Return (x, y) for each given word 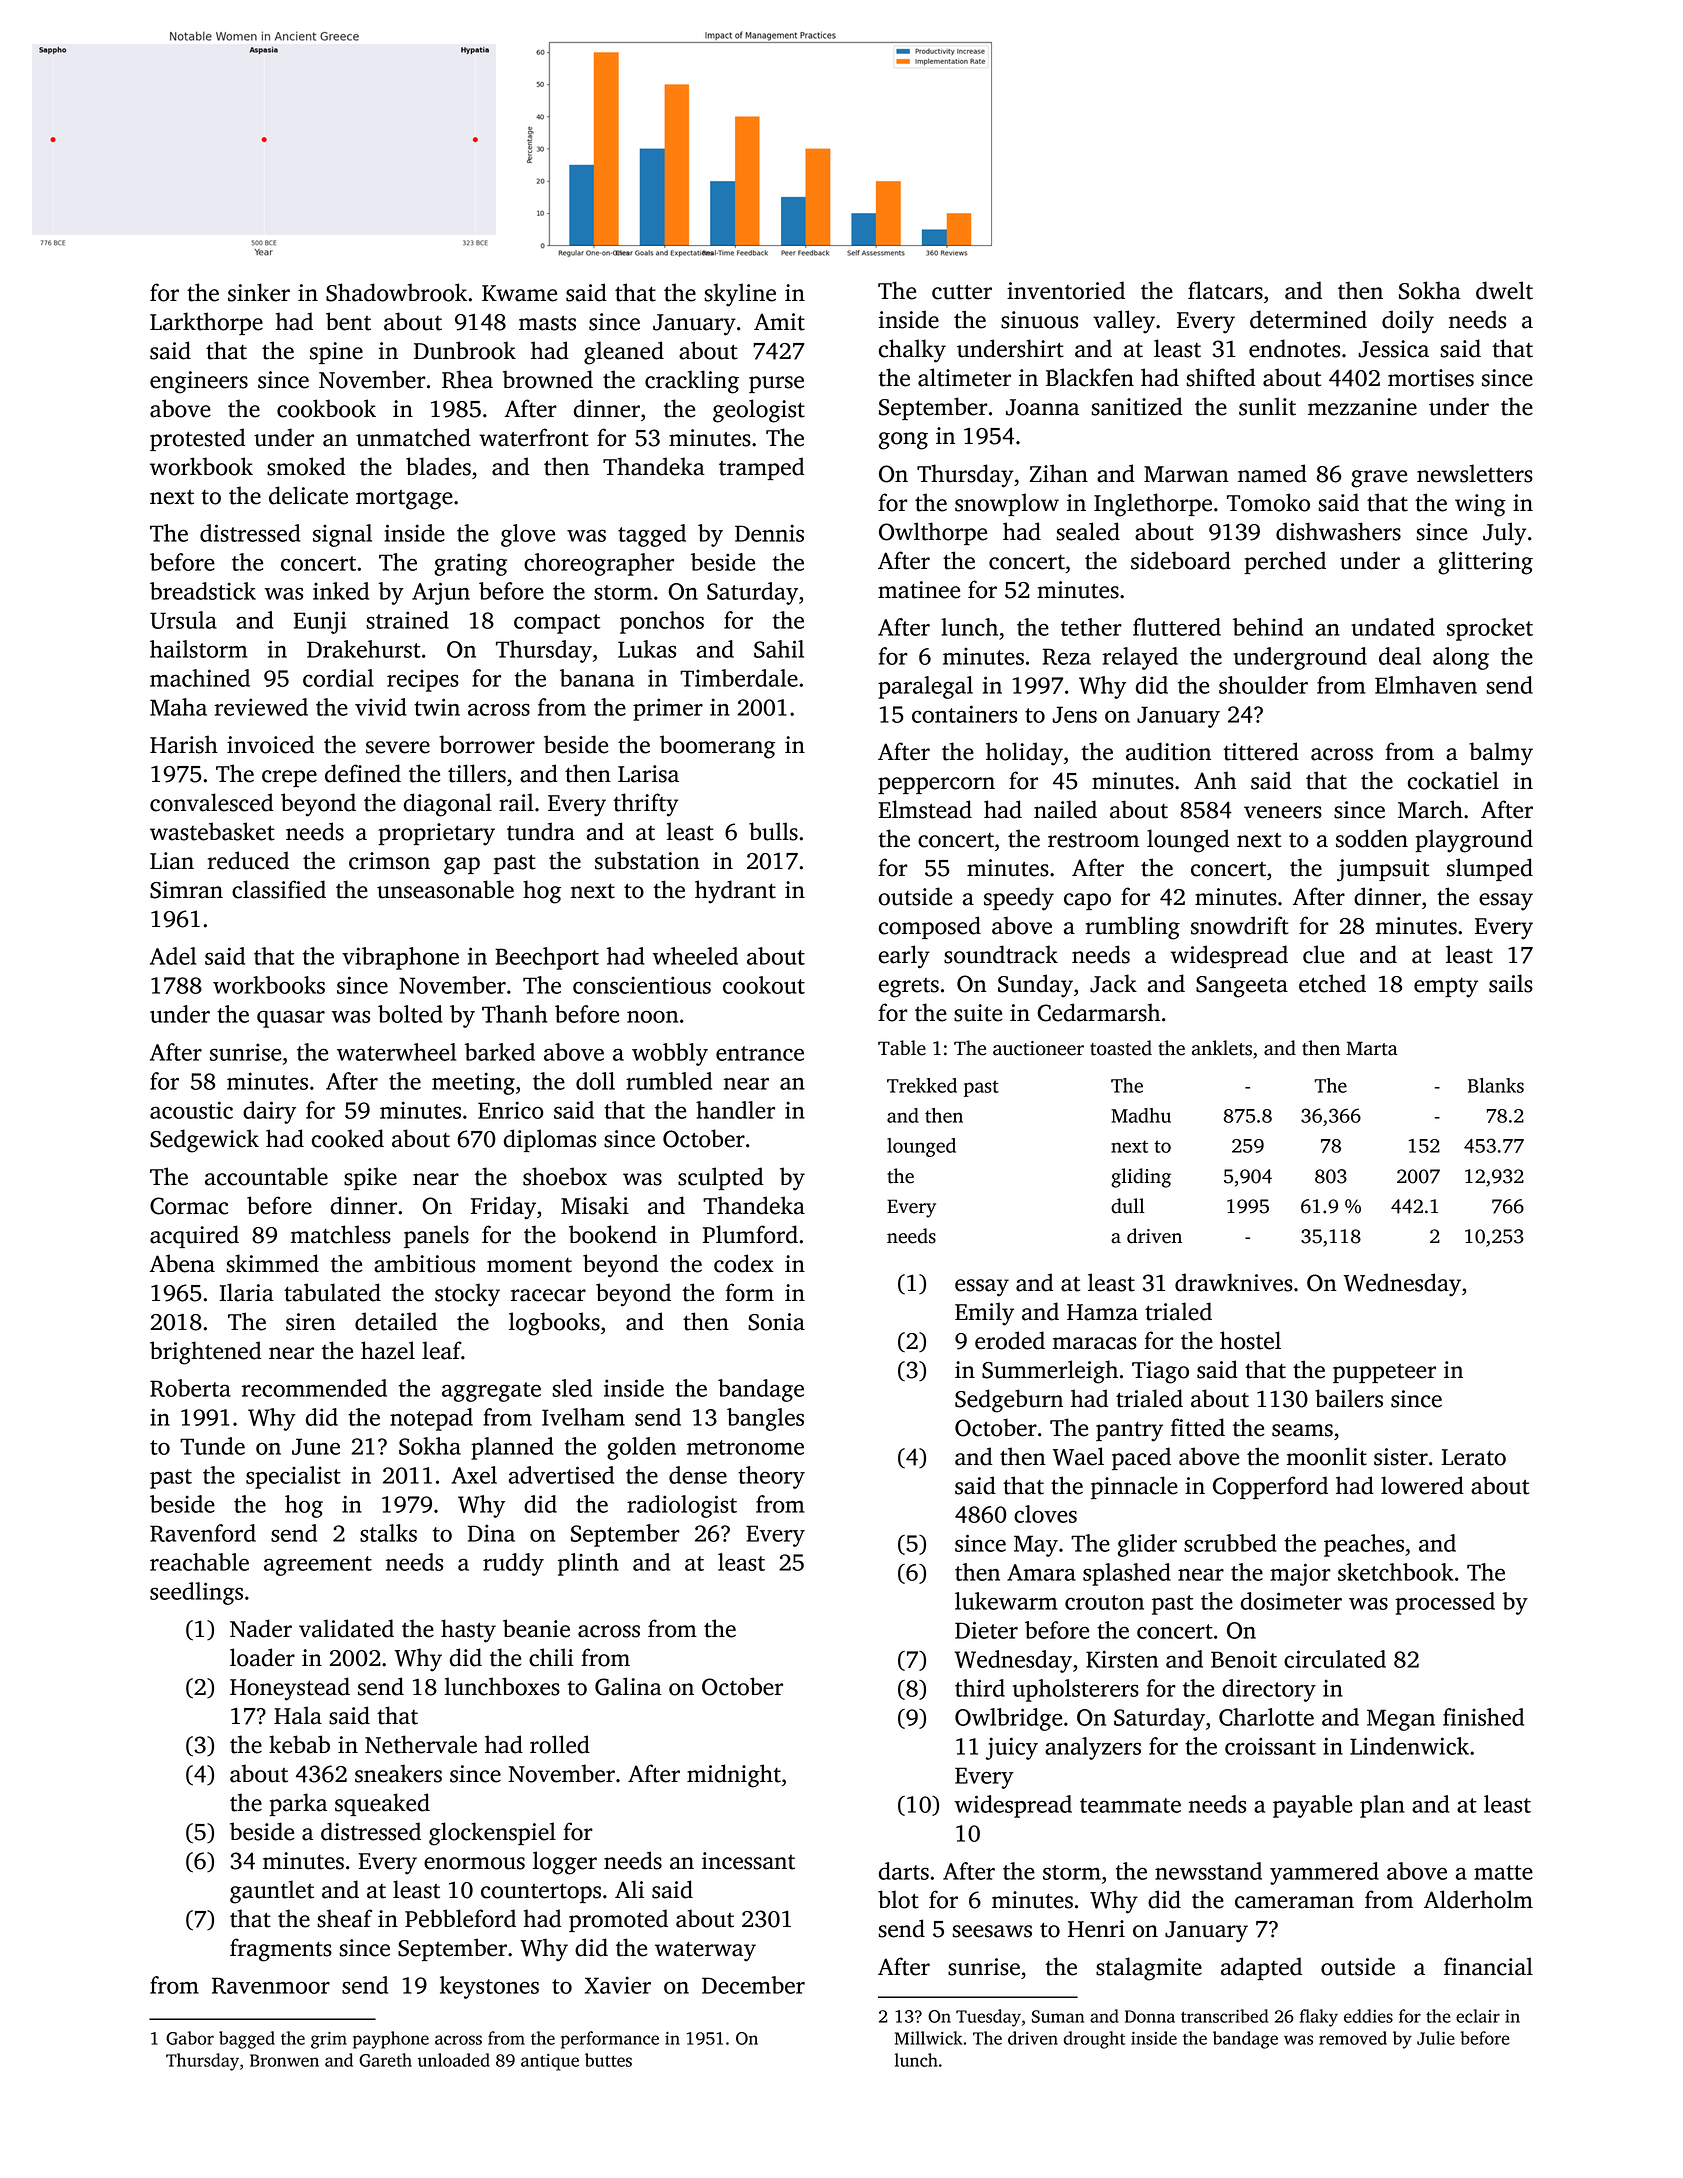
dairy (269, 1112)
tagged (652, 535)
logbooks (554, 1324)
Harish (184, 744)
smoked (306, 466)
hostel (1250, 1340)
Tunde (212, 1446)
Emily (984, 1314)
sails (1511, 983)
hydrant (735, 892)
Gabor (190, 2038)
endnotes (1294, 348)
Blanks (1496, 1085)
